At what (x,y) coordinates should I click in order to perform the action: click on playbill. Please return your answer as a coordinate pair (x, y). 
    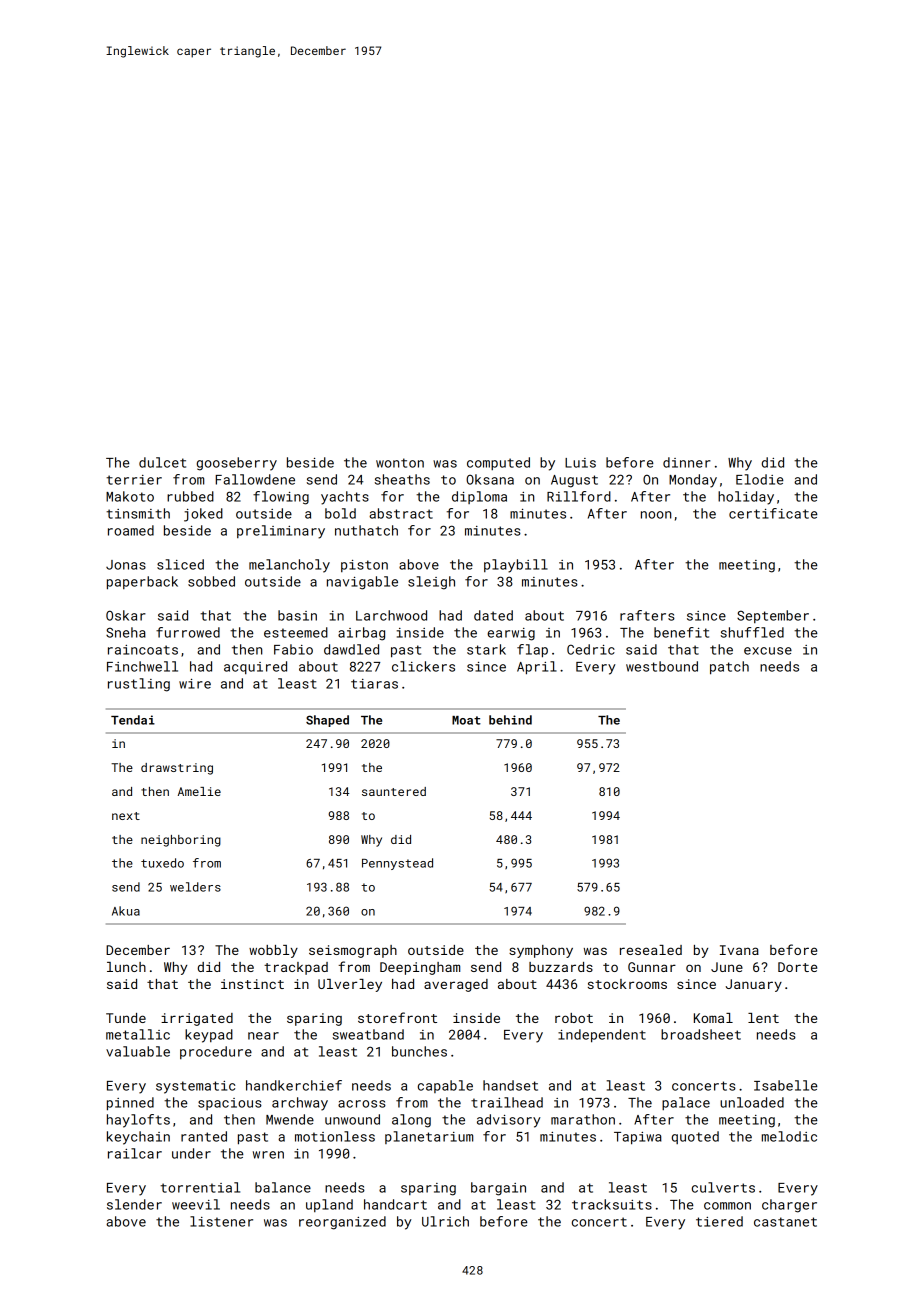
    Looking at the image, I should click on (516, 566).
